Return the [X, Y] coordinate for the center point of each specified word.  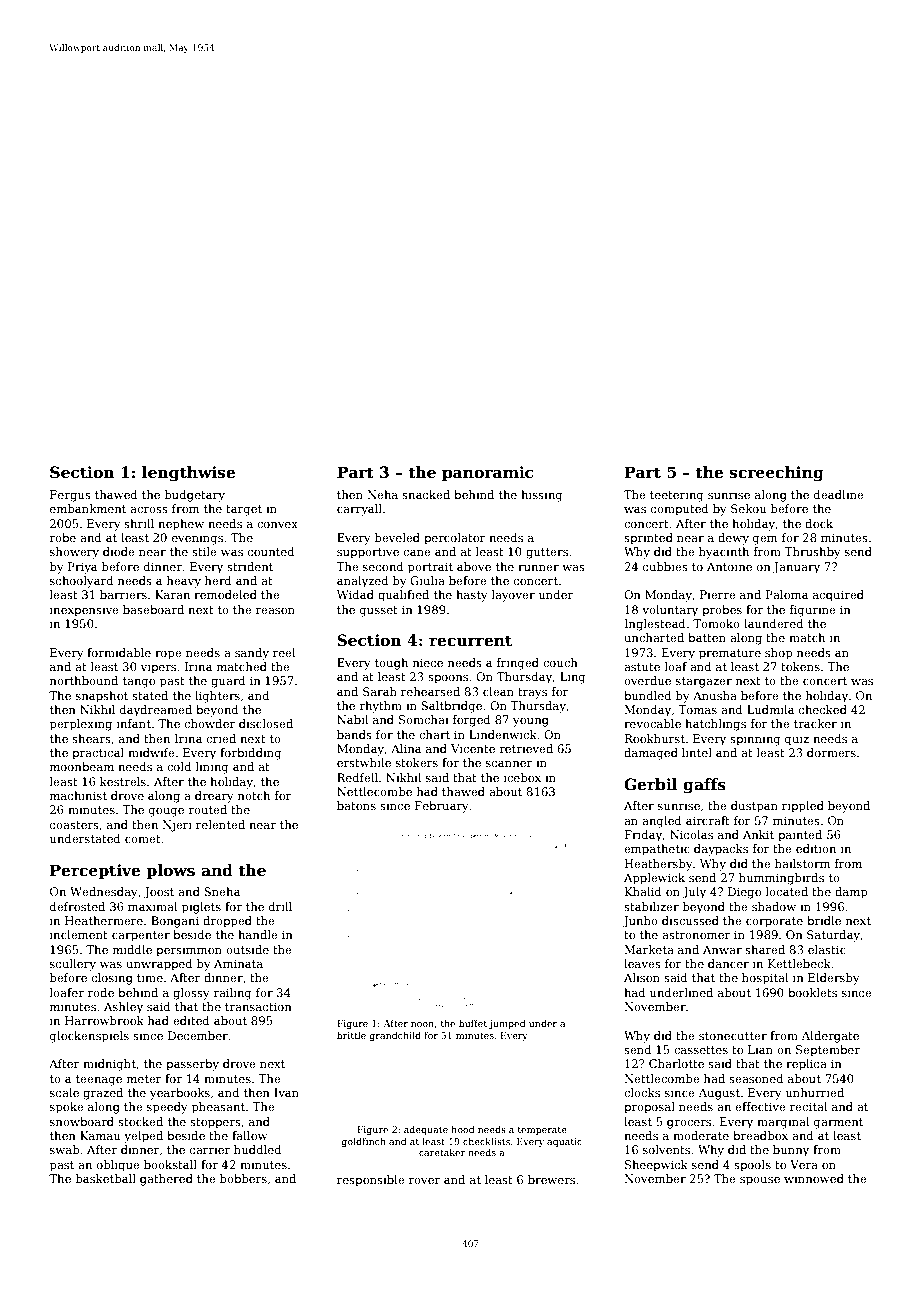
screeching [776, 474]
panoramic [488, 473]
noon [422, 1024]
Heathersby [659, 865]
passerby [192, 1065]
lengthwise [188, 474]
